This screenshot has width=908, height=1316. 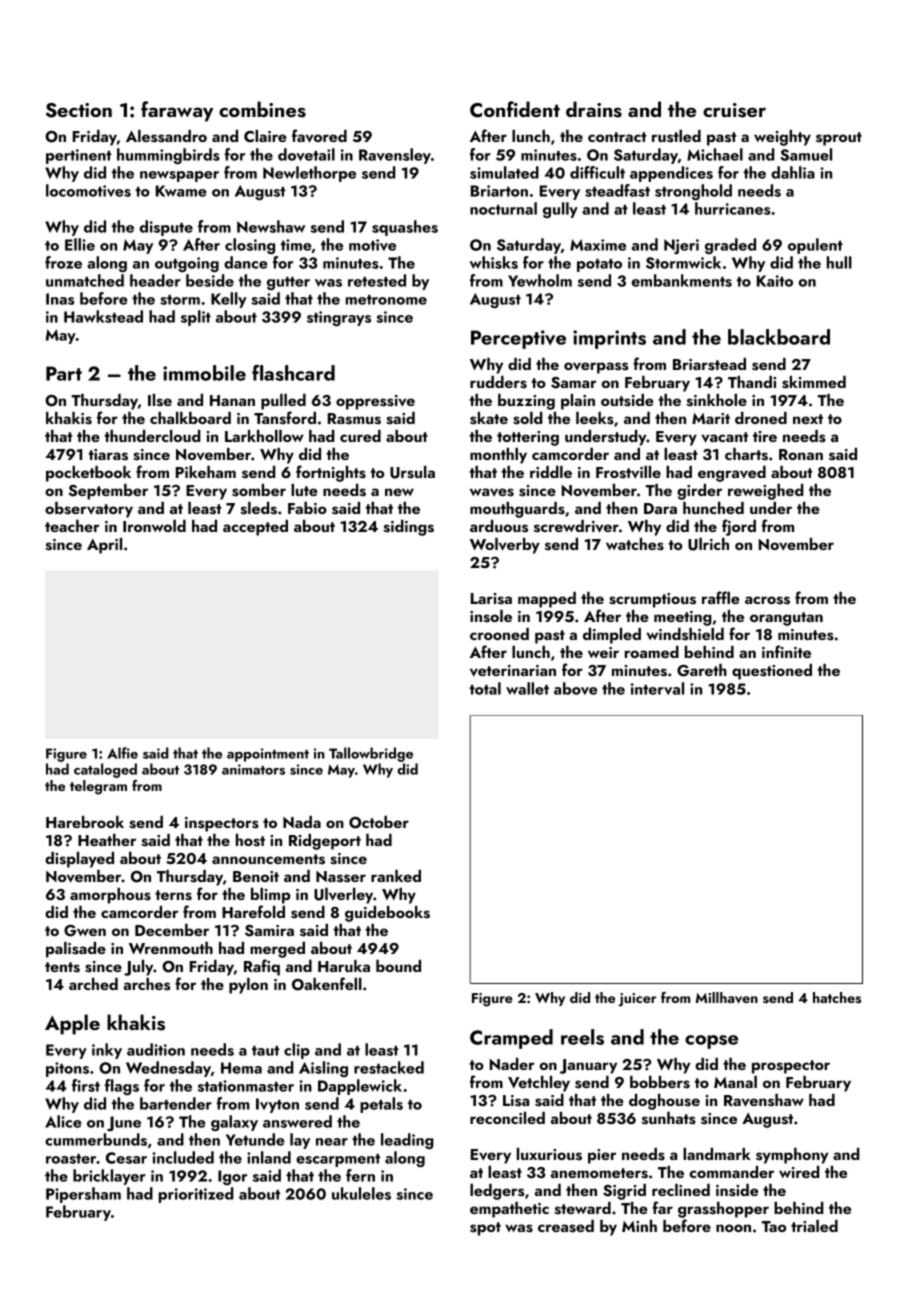 What do you see at coordinates (83, 1195) in the screenshot?
I see `Pipersham` at bounding box center [83, 1195].
